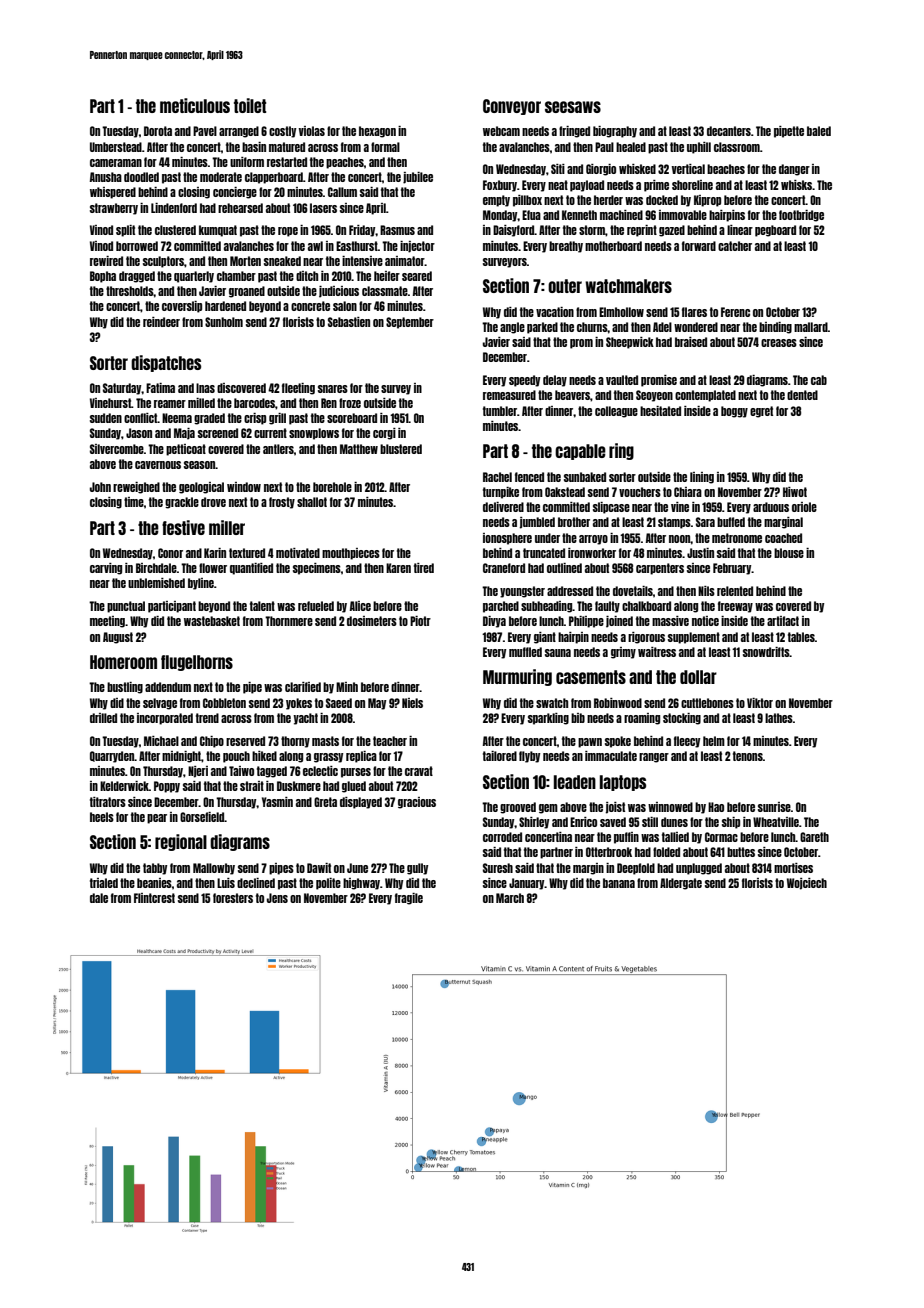  Describe the element at coordinates (262, 606) in the screenshot. I see `talent` at that location.
